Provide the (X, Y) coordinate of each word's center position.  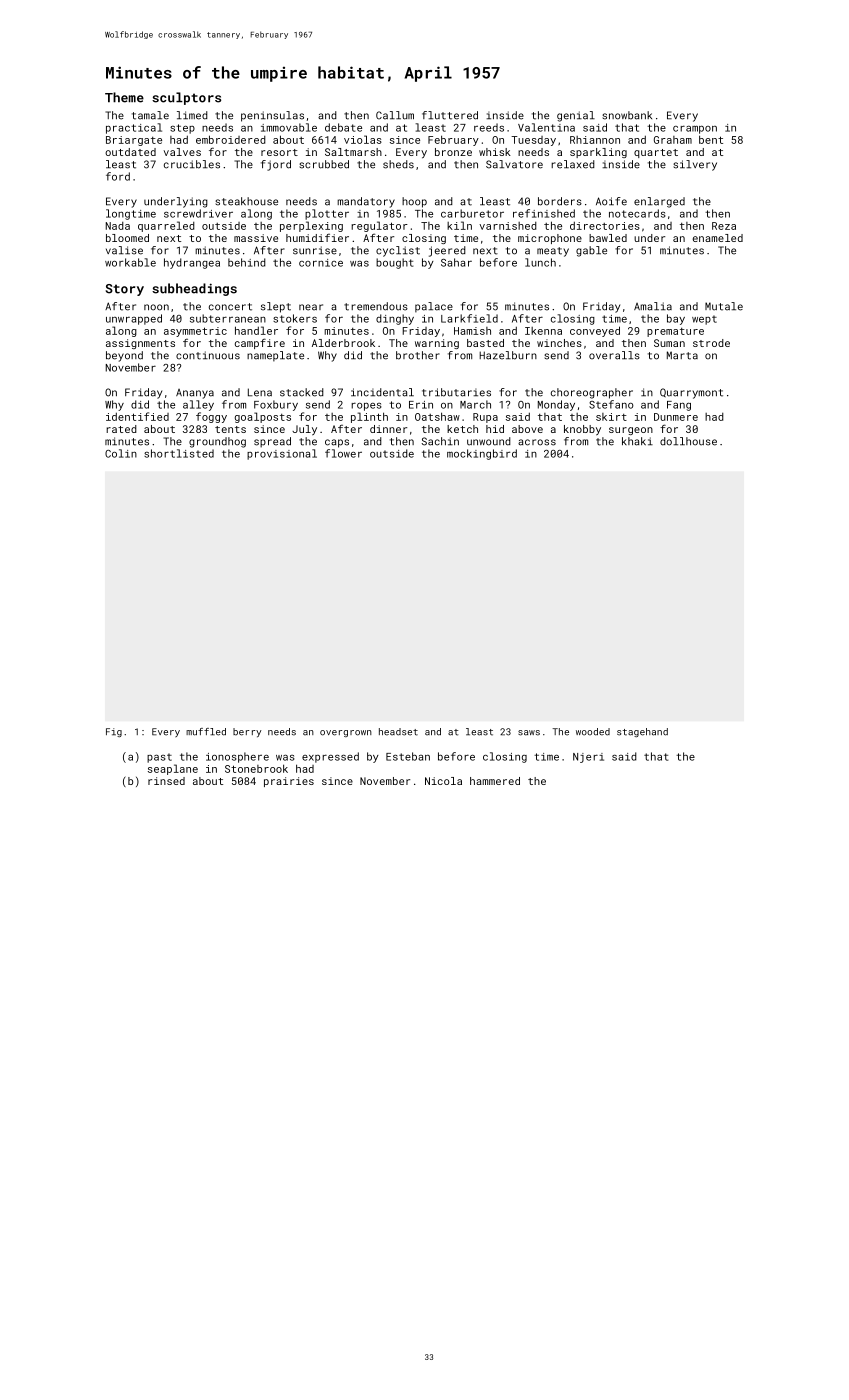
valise (124, 250)
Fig (114, 732)
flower (343, 453)
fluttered (450, 115)
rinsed (166, 781)
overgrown (346, 733)
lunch (540, 262)
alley (198, 405)
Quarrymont (691, 393)
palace (434, 307)
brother (418, 355)
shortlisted (179, 453)
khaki (637, 441)
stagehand (642, 732)
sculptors (186, 98)
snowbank (627, 115)
